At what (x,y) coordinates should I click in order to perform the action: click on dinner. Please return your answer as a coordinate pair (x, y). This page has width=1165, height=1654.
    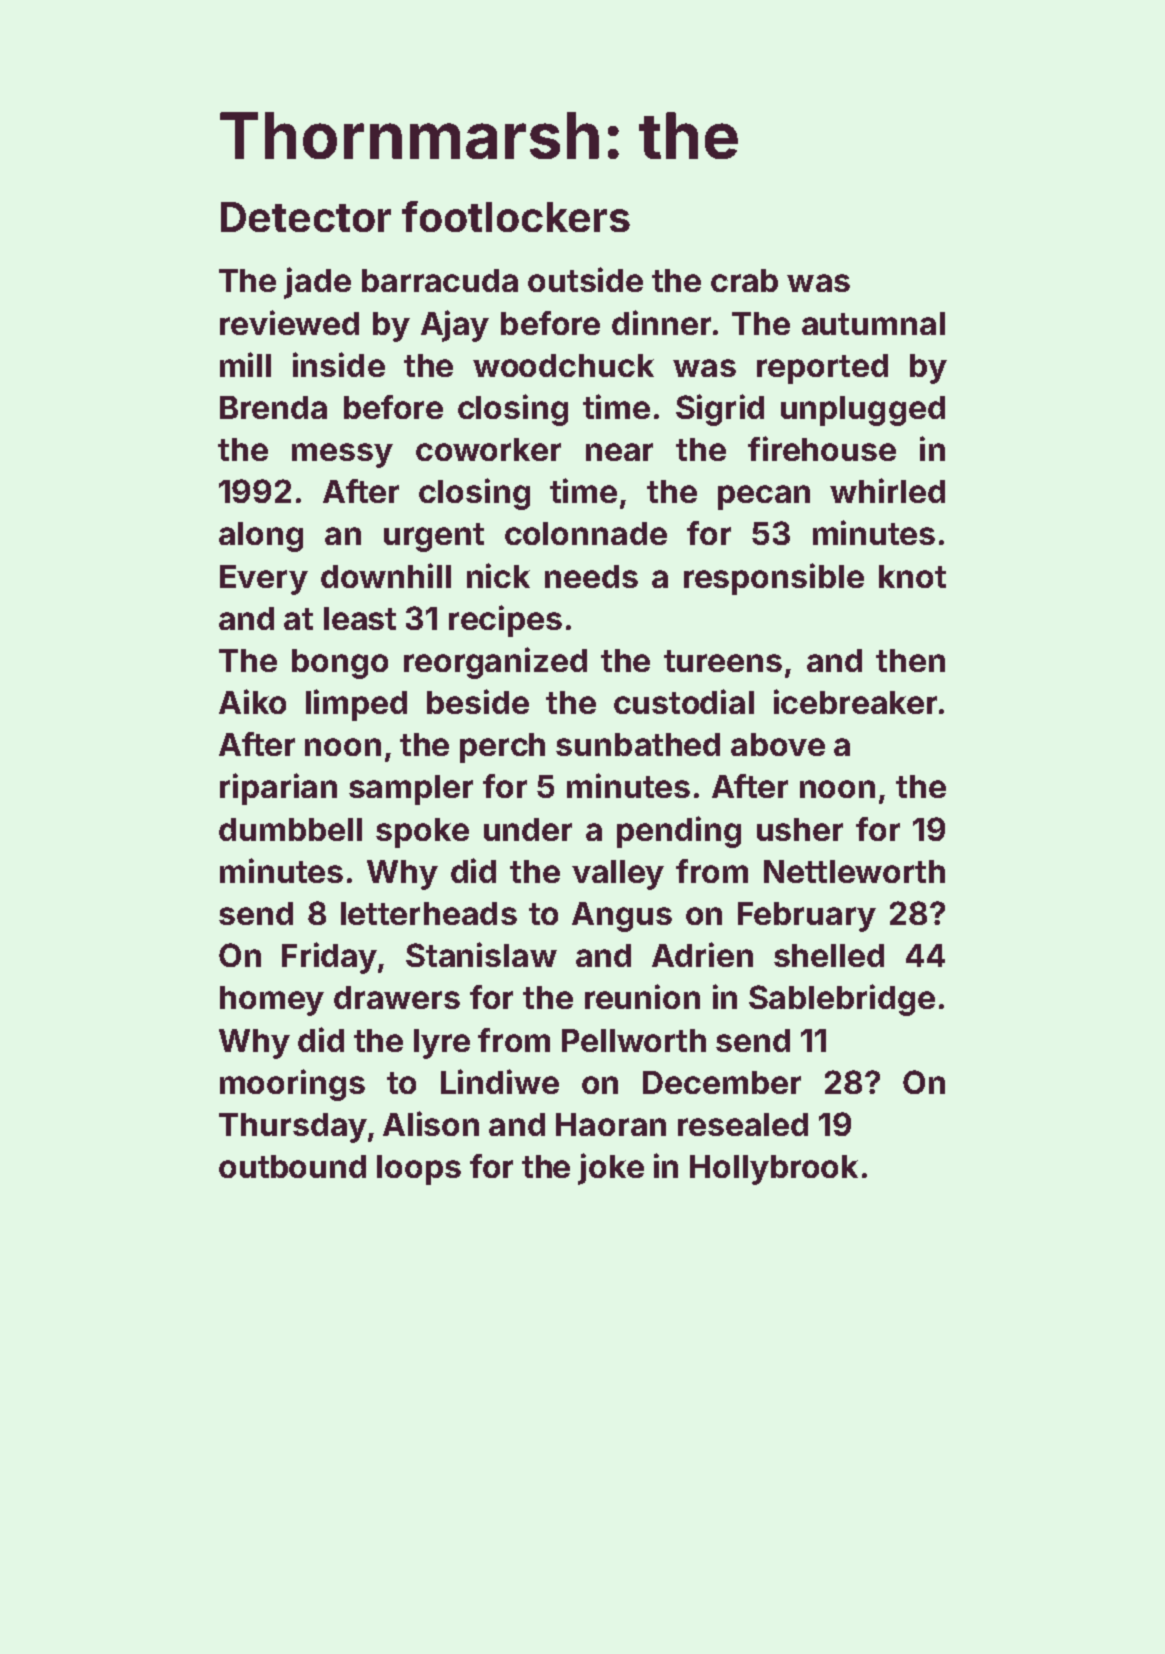
    Looking at the image, I should click on (661, 322).
